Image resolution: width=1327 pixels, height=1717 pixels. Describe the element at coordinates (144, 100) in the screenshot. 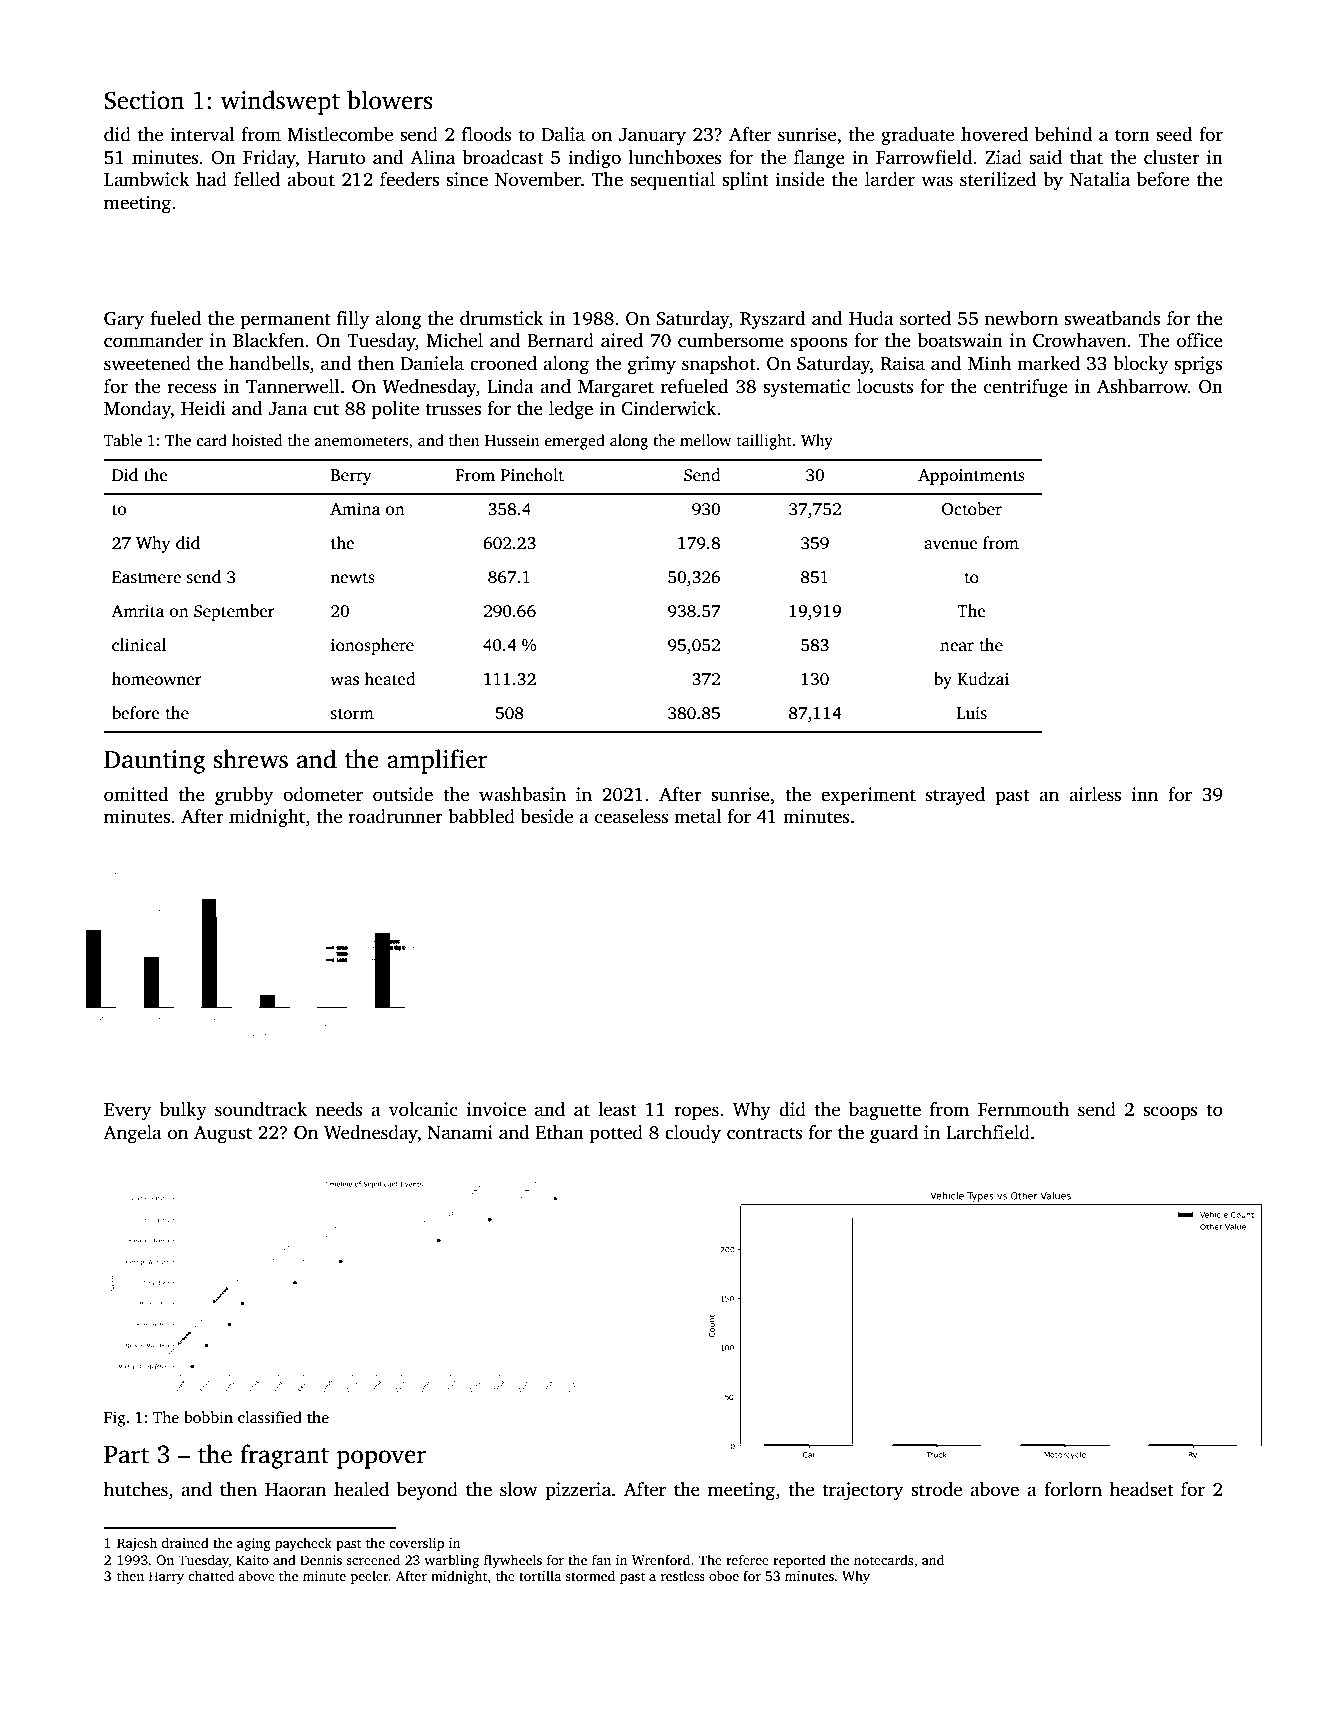

I see `Section` at that location.
